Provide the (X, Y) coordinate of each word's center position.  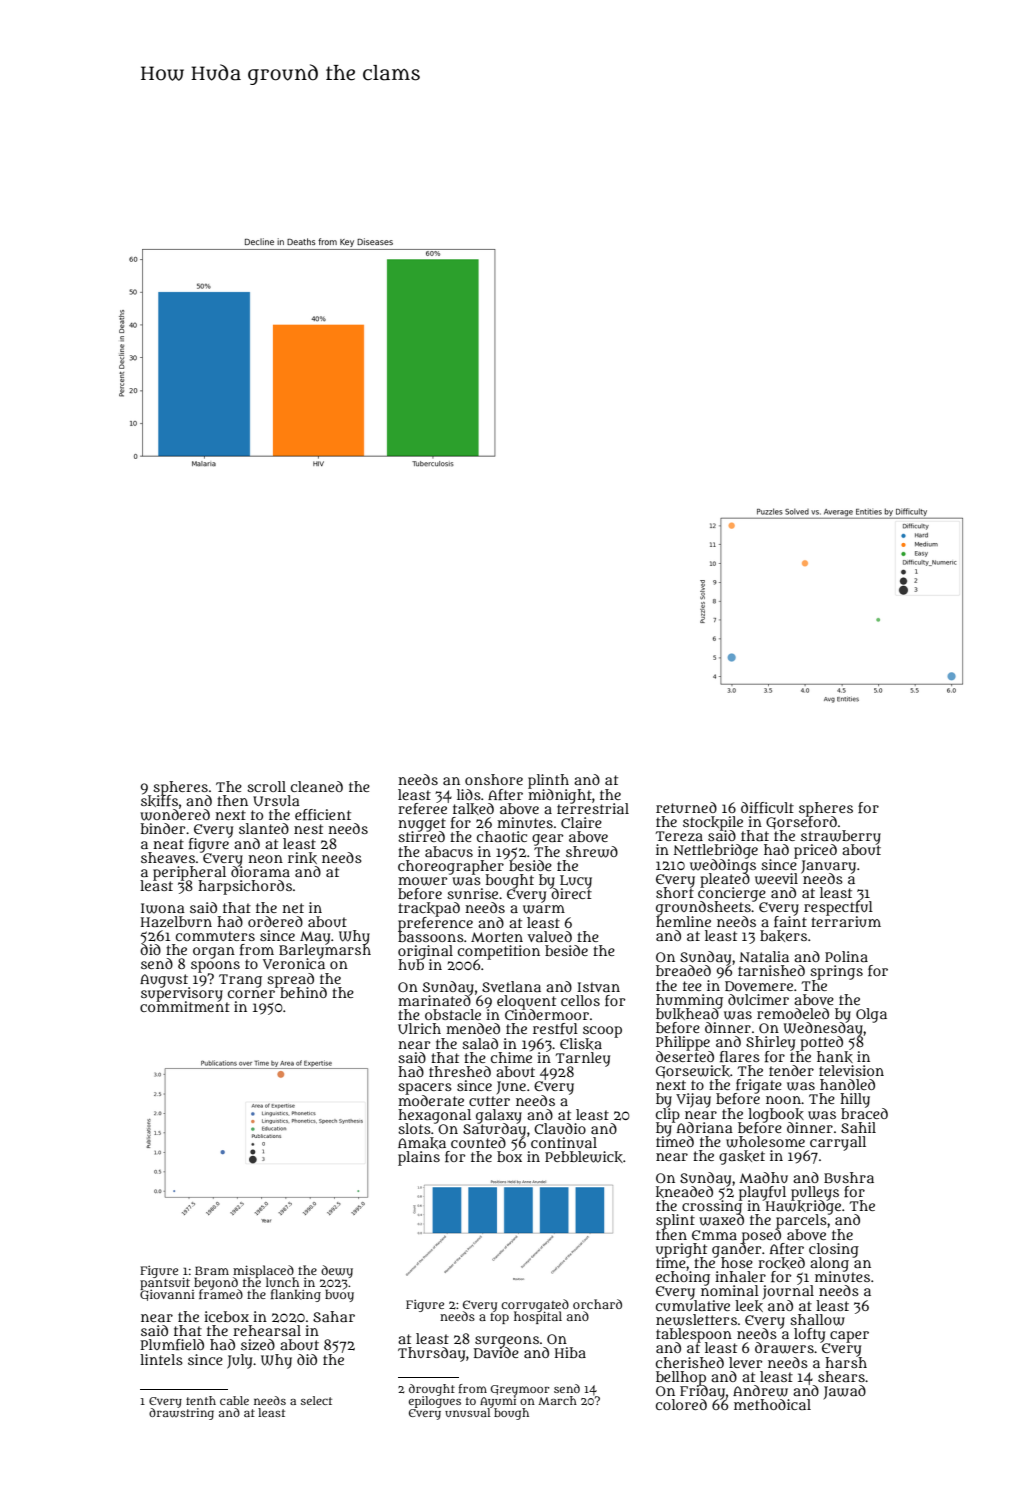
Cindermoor (547, 1014)
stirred (421, 836)
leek (749, 1306)
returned (686, 807)
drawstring (181, 1414)
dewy (337, 1271)
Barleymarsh (325, 952)
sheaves (168, 857)
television (851, 1070)
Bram (212, 1270)
